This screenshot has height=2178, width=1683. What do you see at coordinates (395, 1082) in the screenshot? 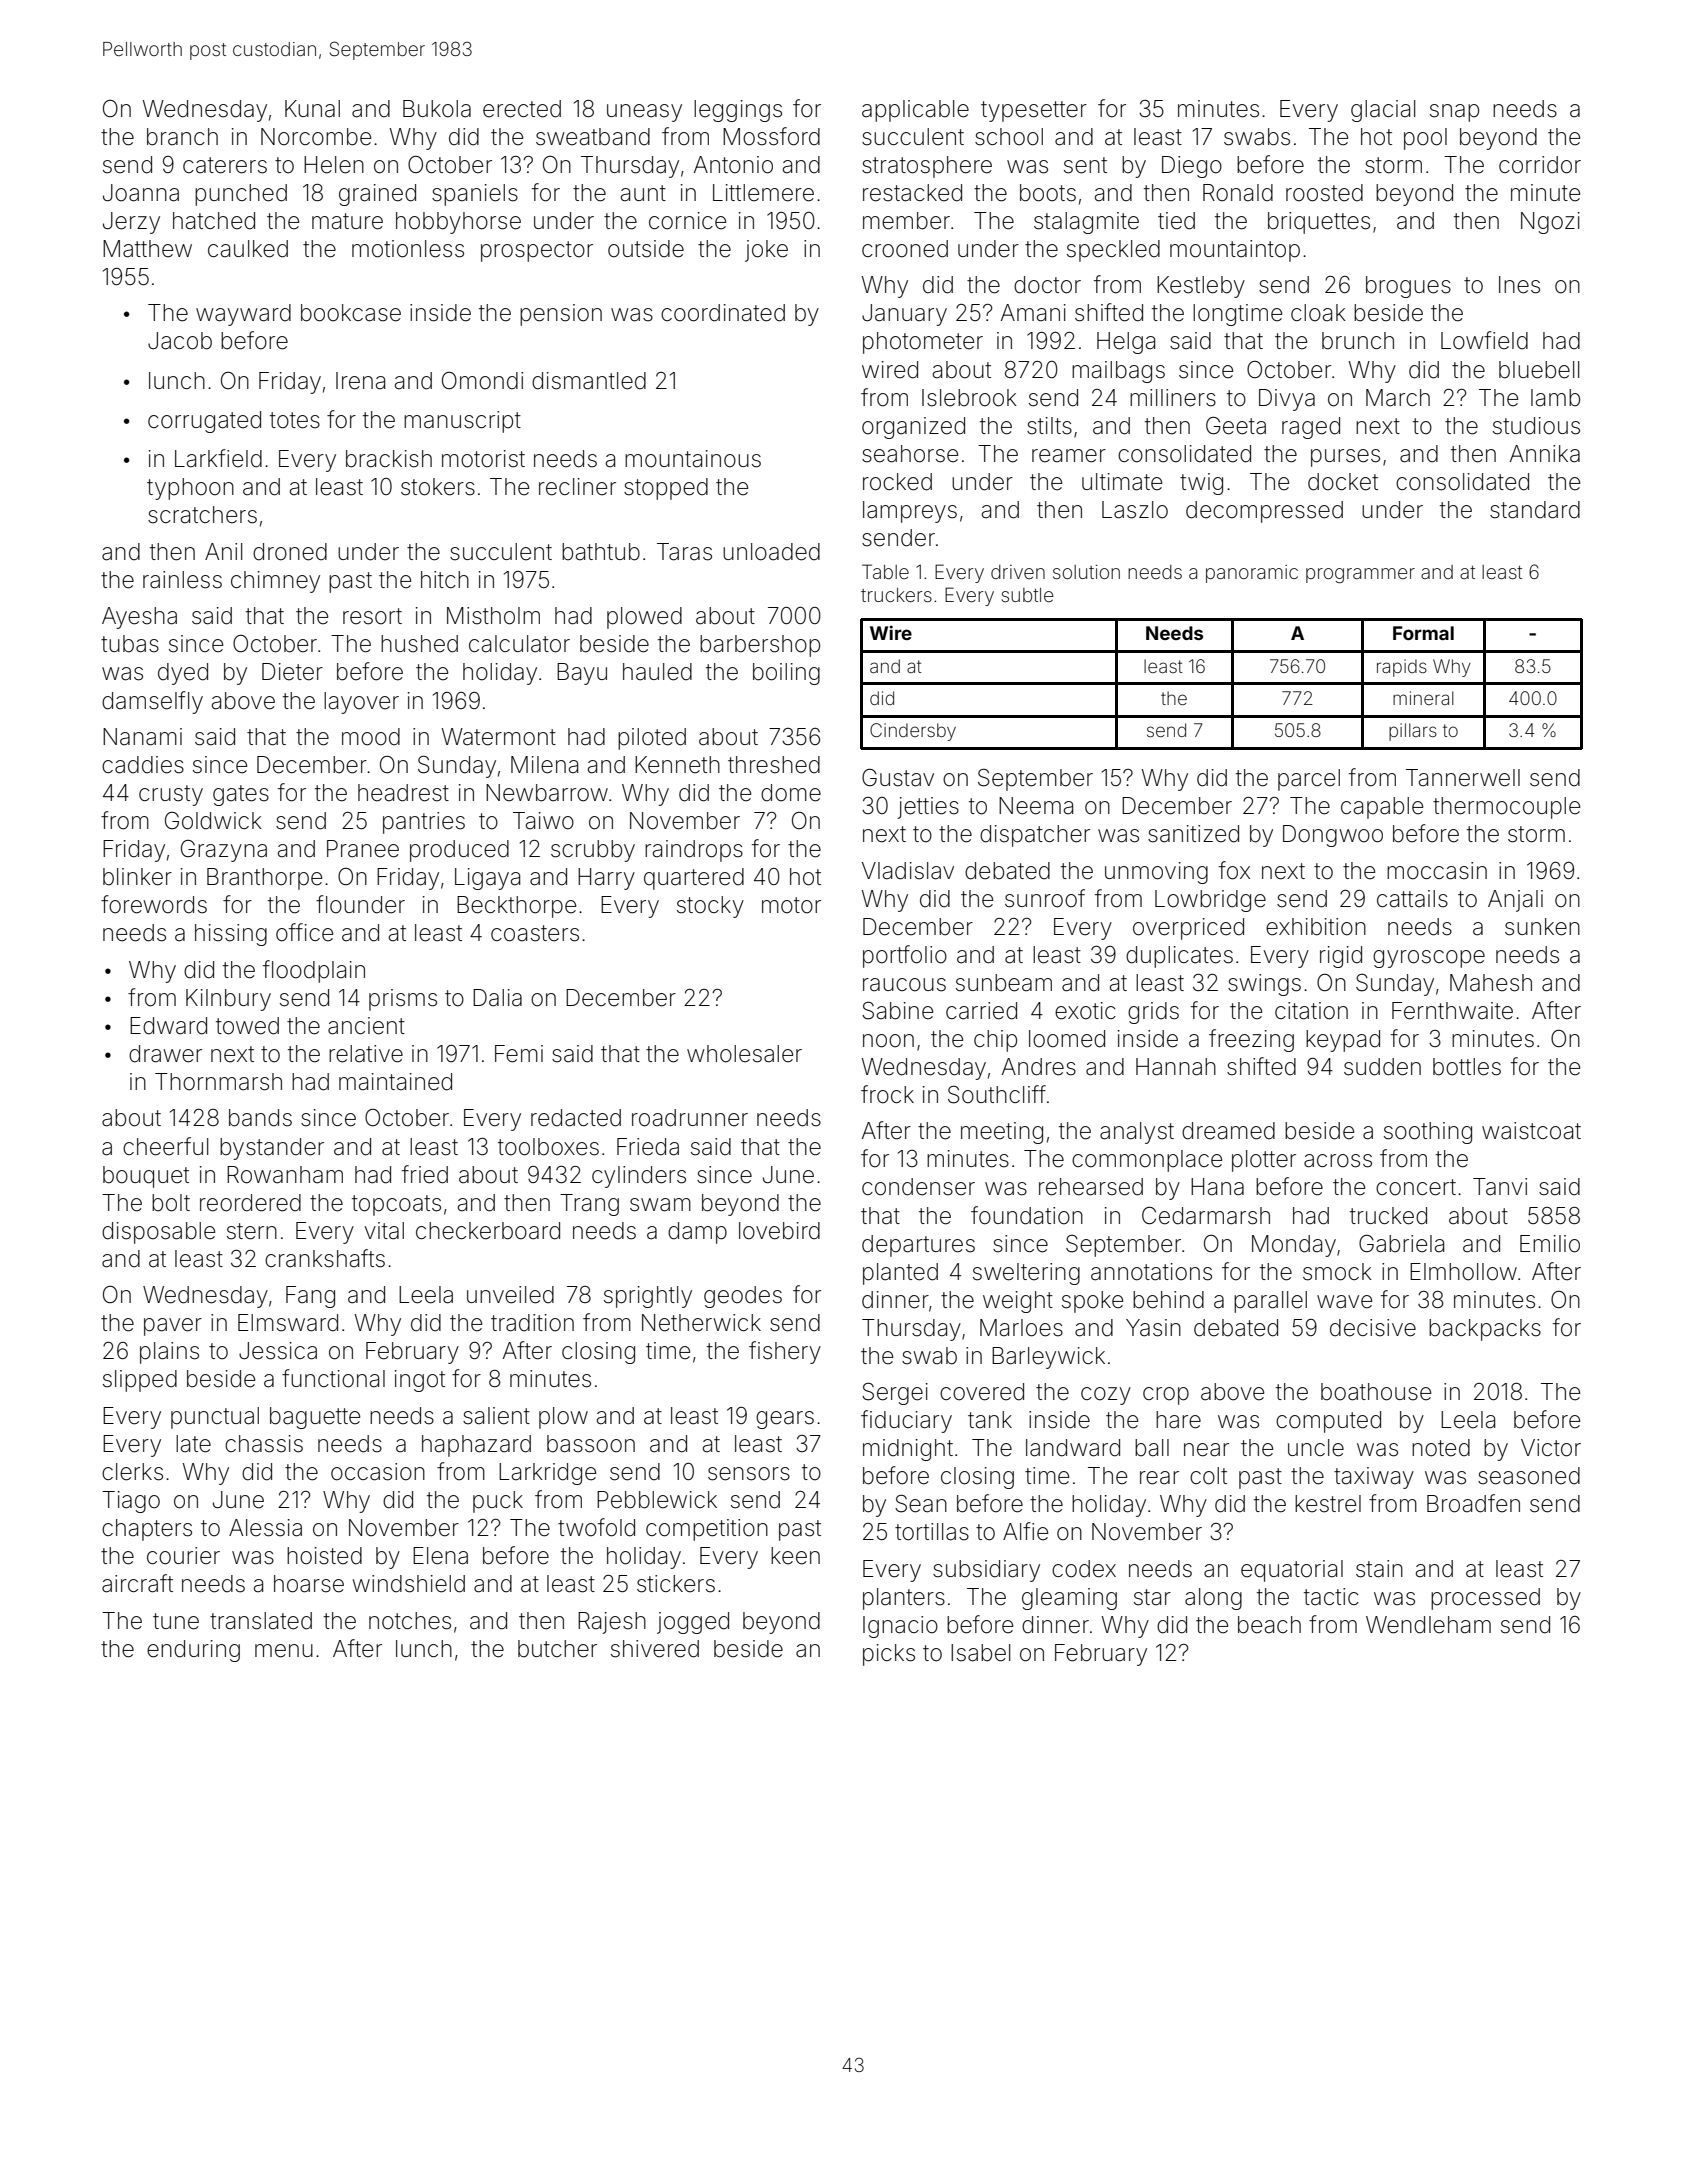
I see `maintained` at bounding box center [395, 1082].
